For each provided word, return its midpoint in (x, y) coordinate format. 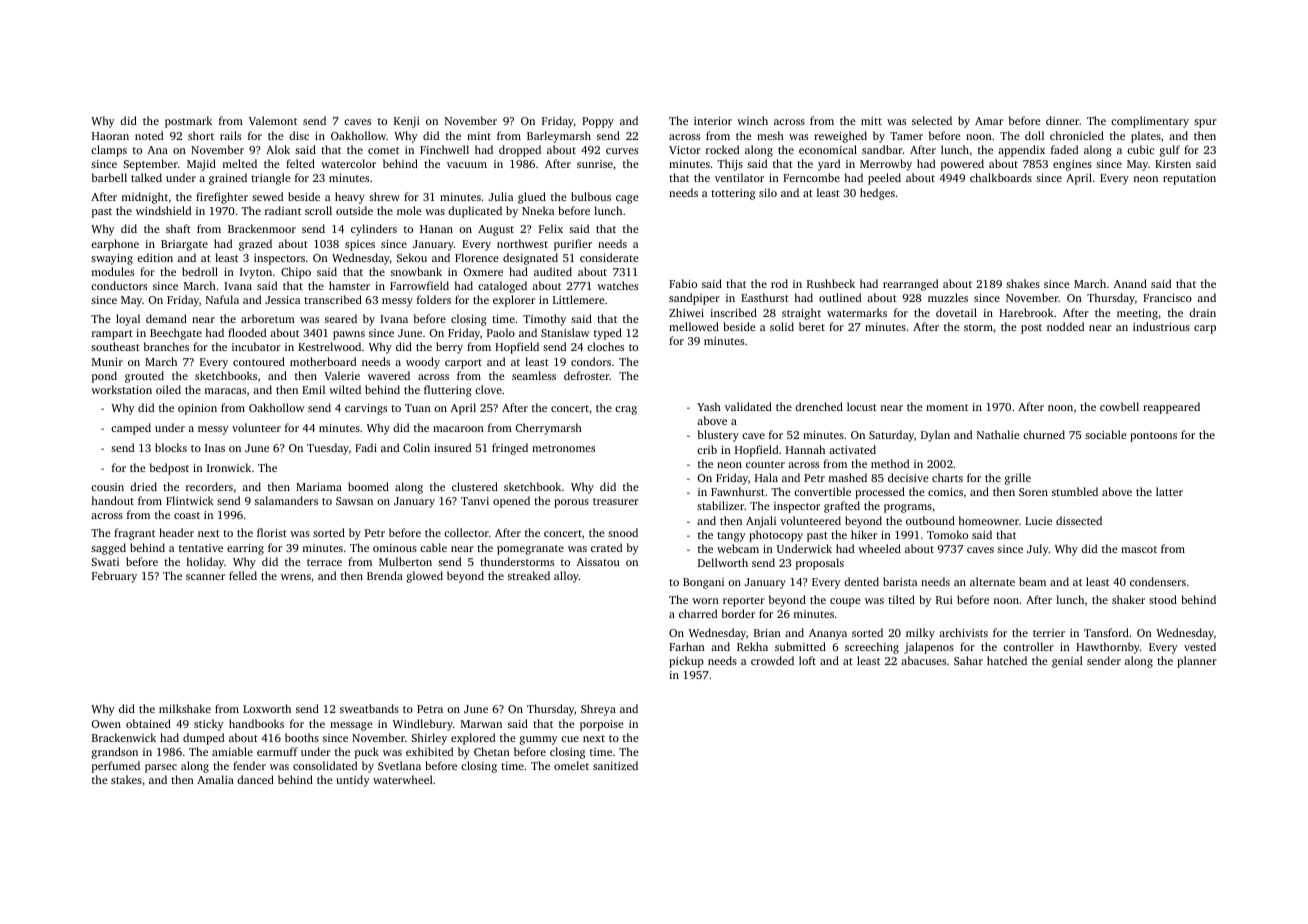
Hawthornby (1108, 648)
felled (243, 575)
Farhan (687, 646)
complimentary (1150, 122)
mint (479, 136)
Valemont (273, 120)
